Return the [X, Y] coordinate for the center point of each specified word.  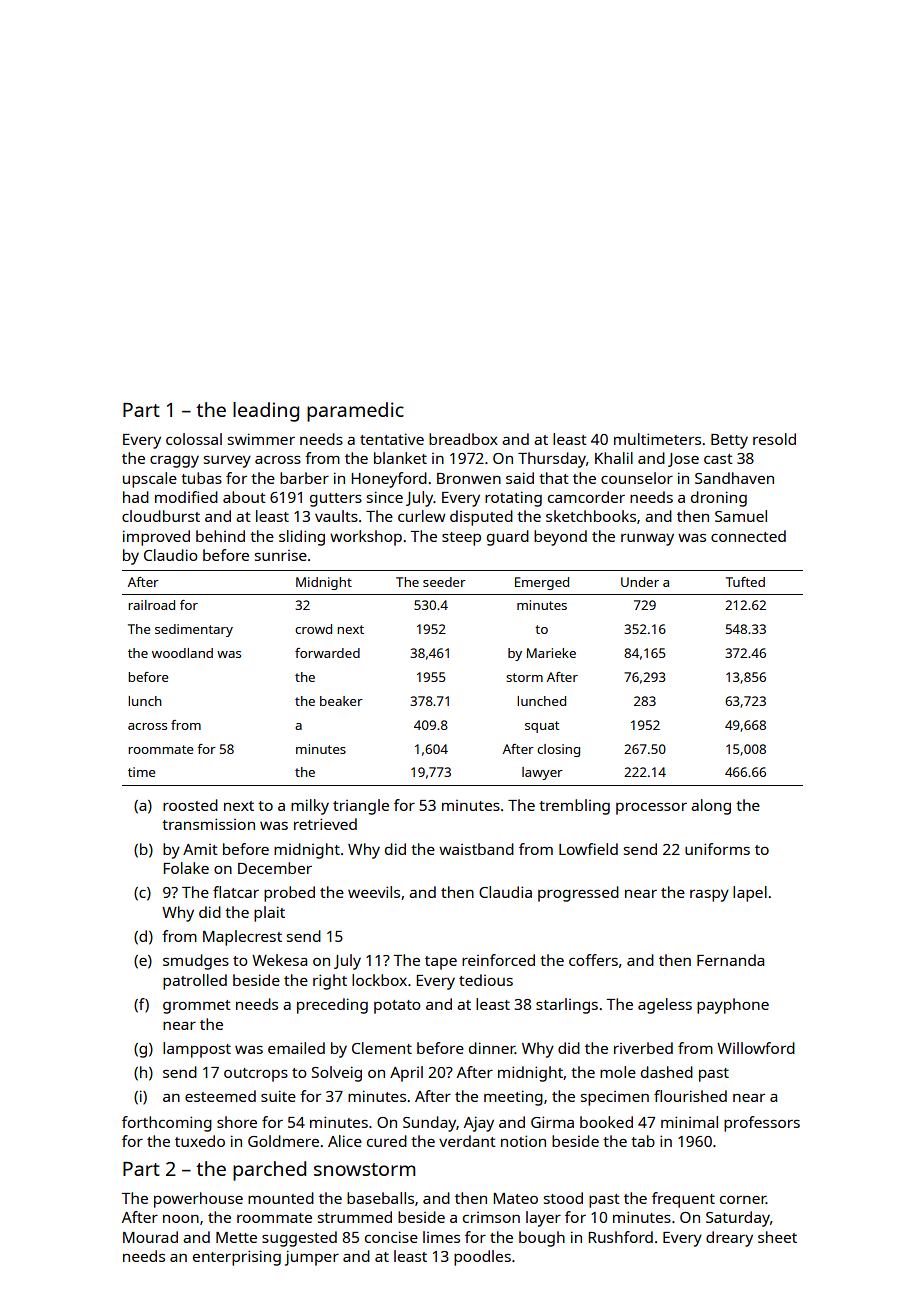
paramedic [355, 412]
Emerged [542, 583]
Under [640, 582]
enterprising [237, 1258]
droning [719, 499]
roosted [190, 805]
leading [266, 412]
